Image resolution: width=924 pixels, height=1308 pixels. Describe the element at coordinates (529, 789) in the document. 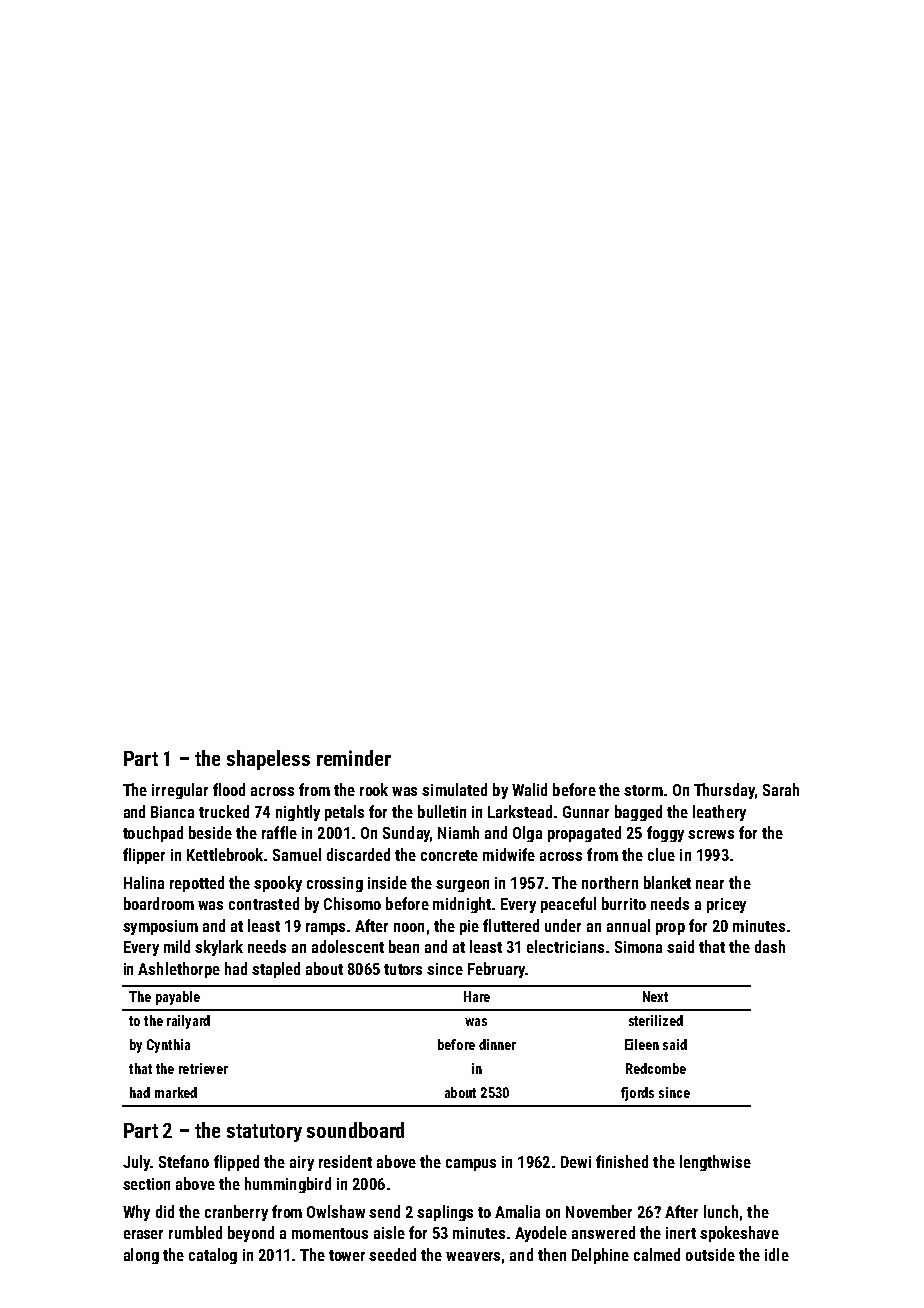

I see `Walid` at that location.
